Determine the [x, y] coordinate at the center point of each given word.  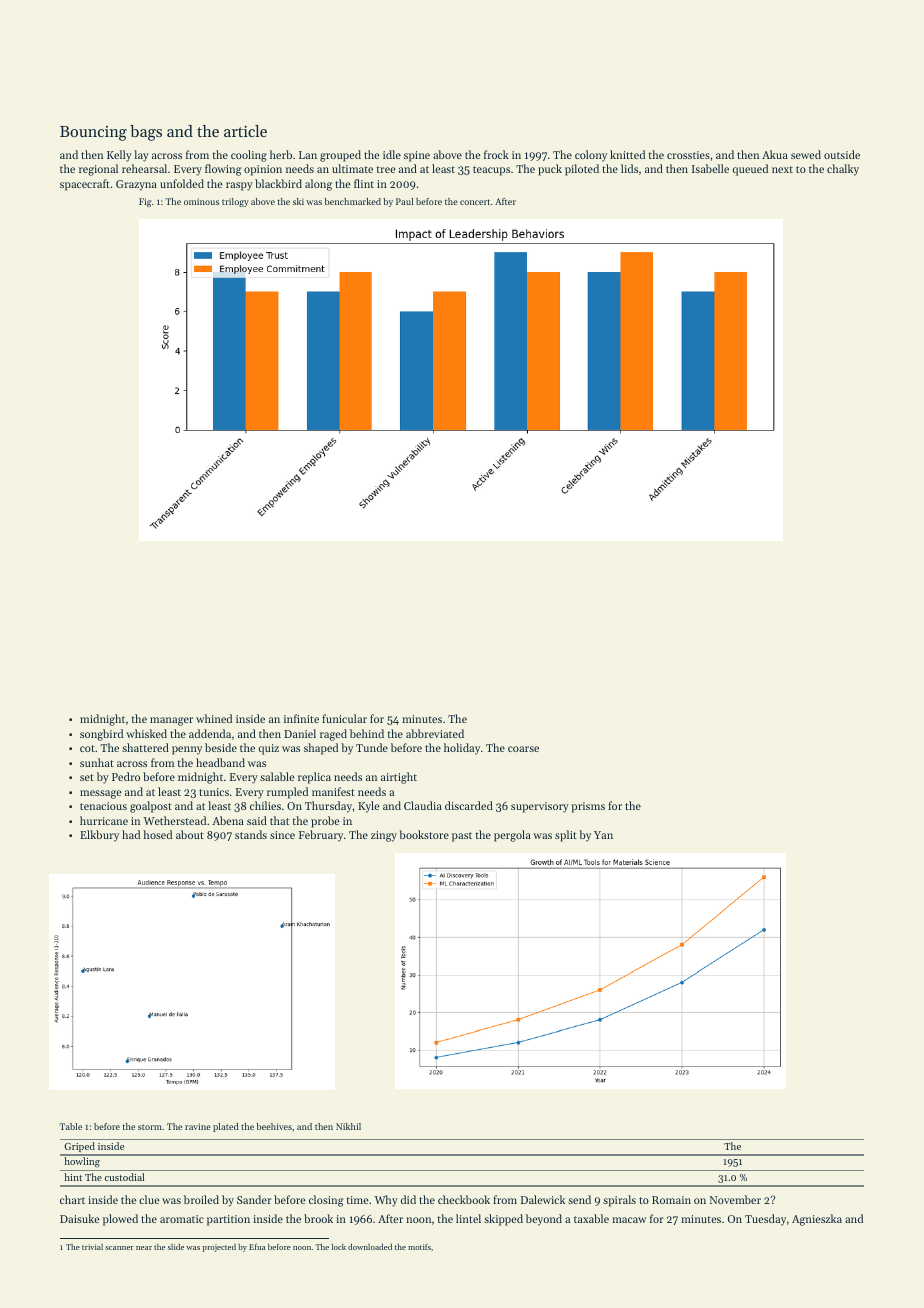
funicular [344, 718]
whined [214, 718]
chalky [843, 170]
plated [226, 1127]
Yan [603, 835]
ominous [201, 201]
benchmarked [353, 201]
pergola [512, 836]
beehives [274, 1126]
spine [417, 156]
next [782, 169]
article [245, 131]
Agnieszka [817, 1220]
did [408, 1199]
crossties [688, 155]
